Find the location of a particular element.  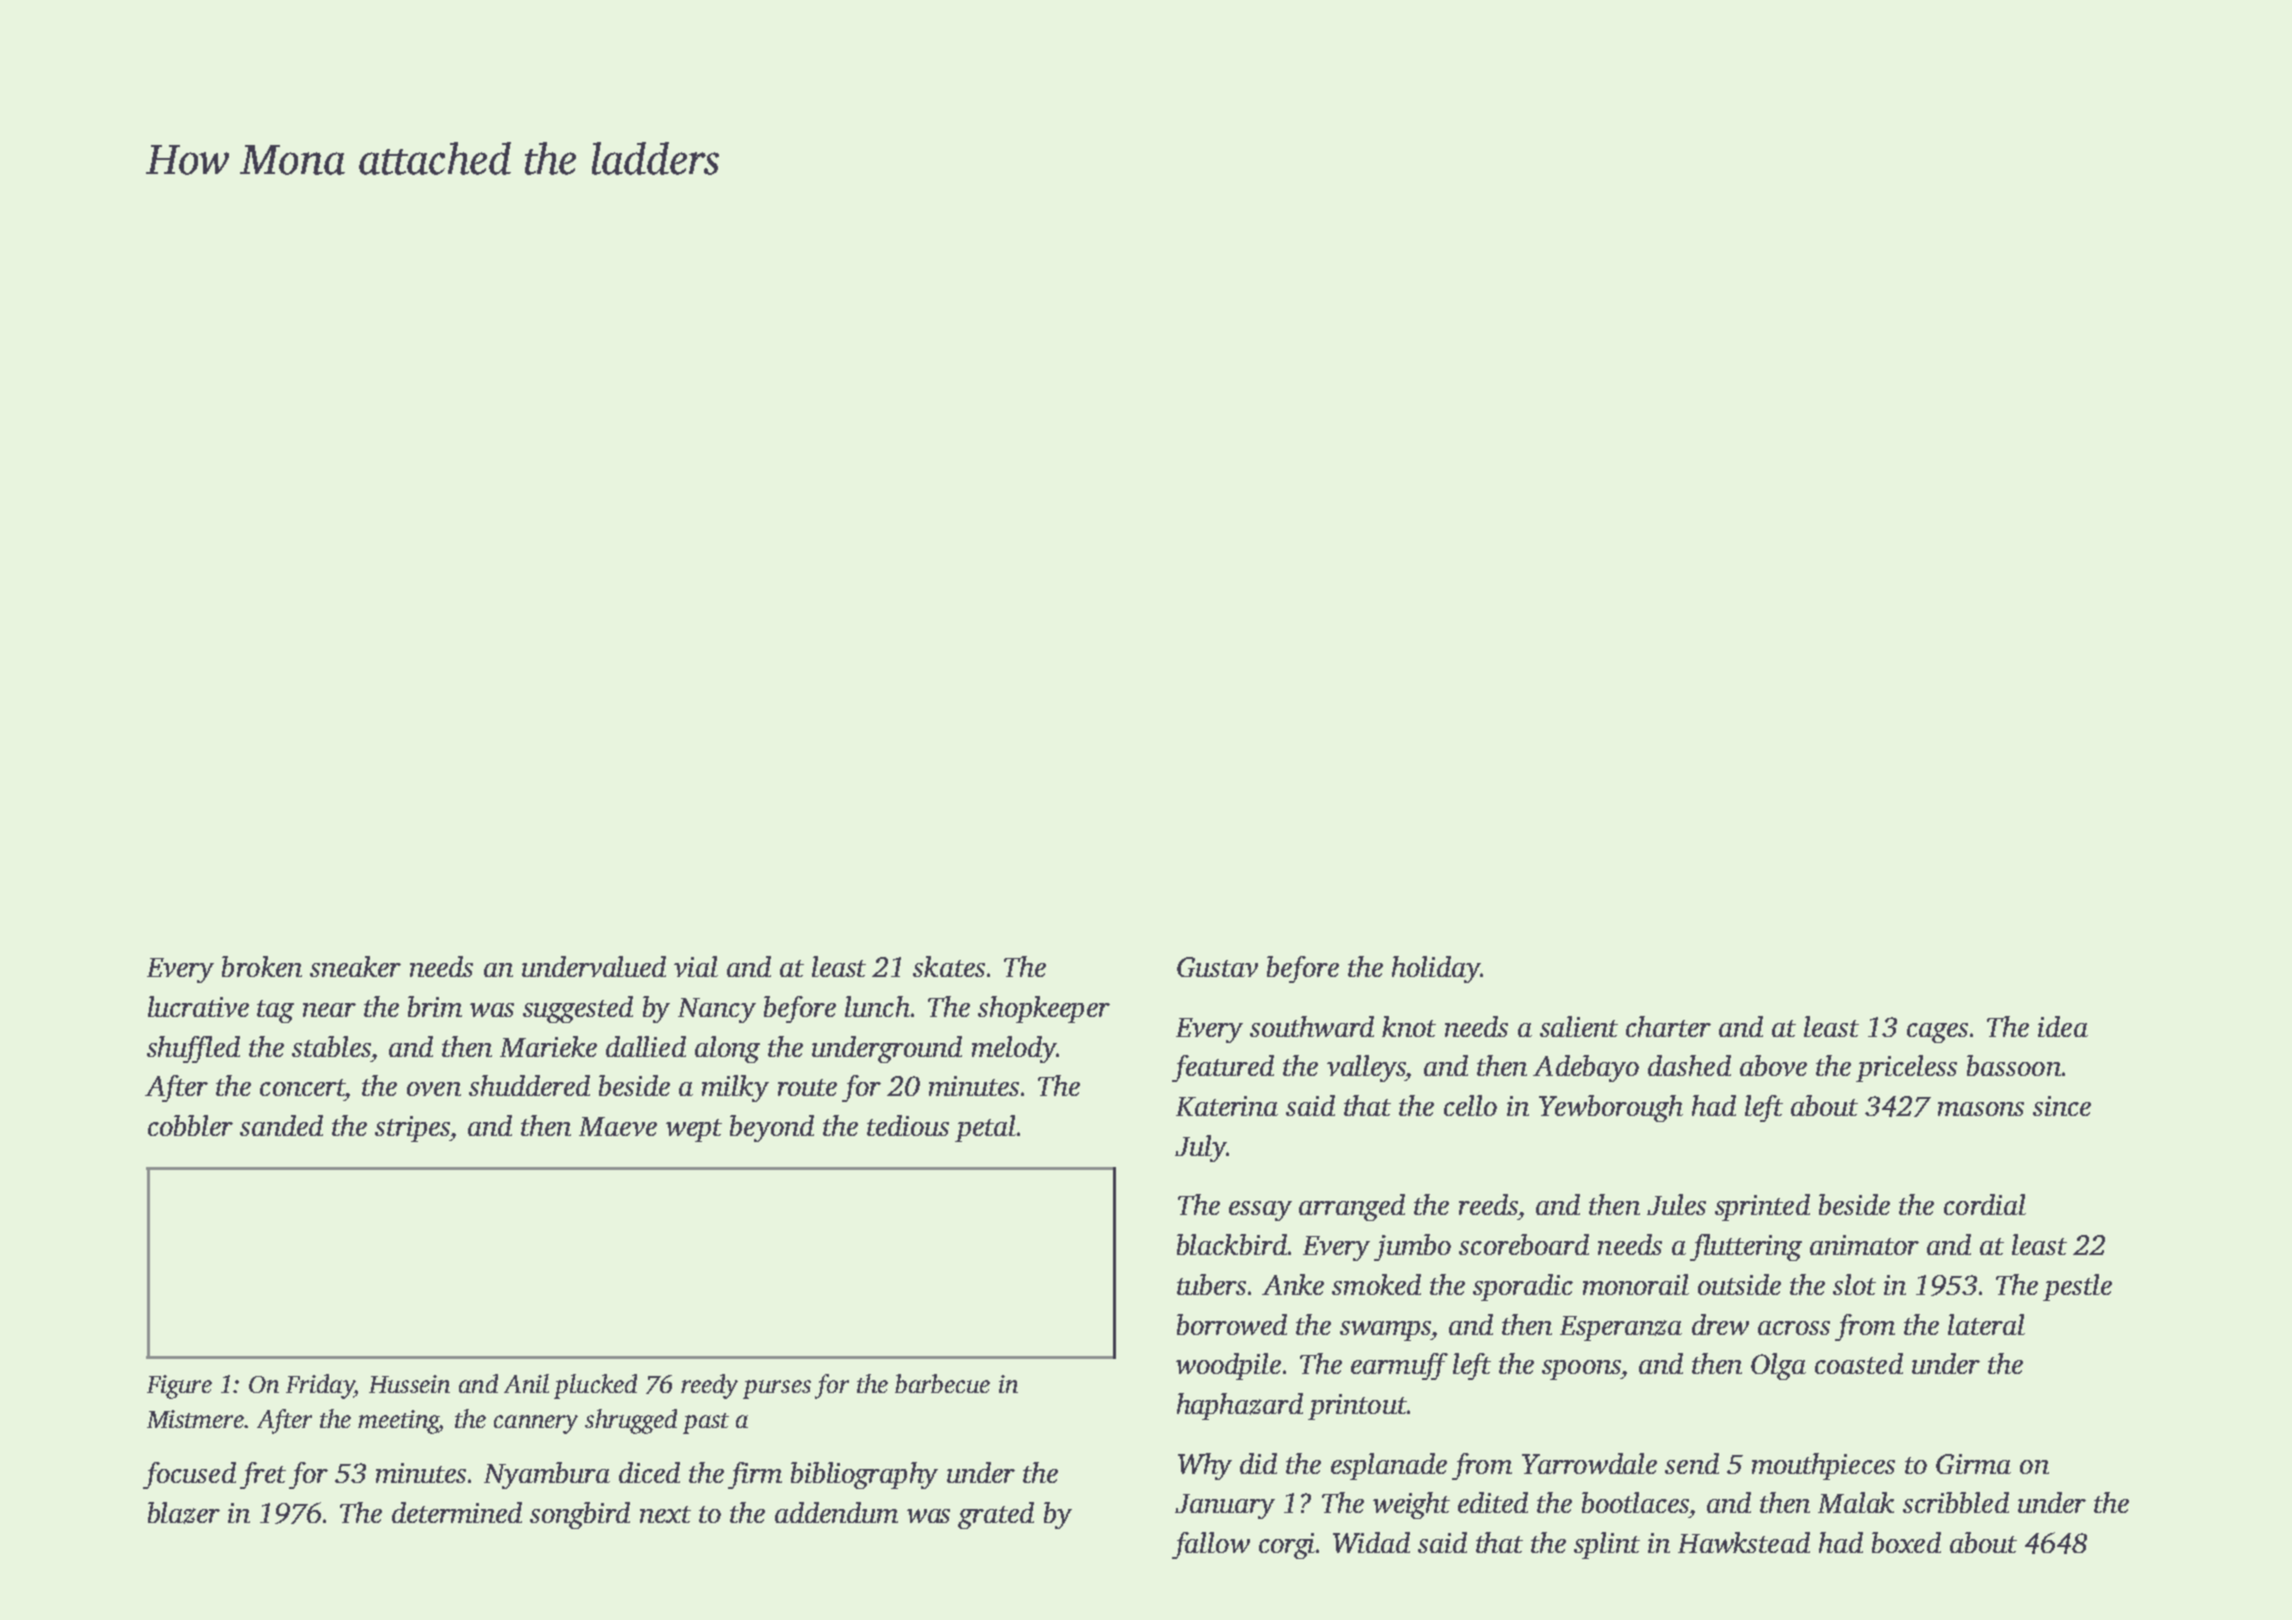

featured is located at coordinates (1223, 1068).
